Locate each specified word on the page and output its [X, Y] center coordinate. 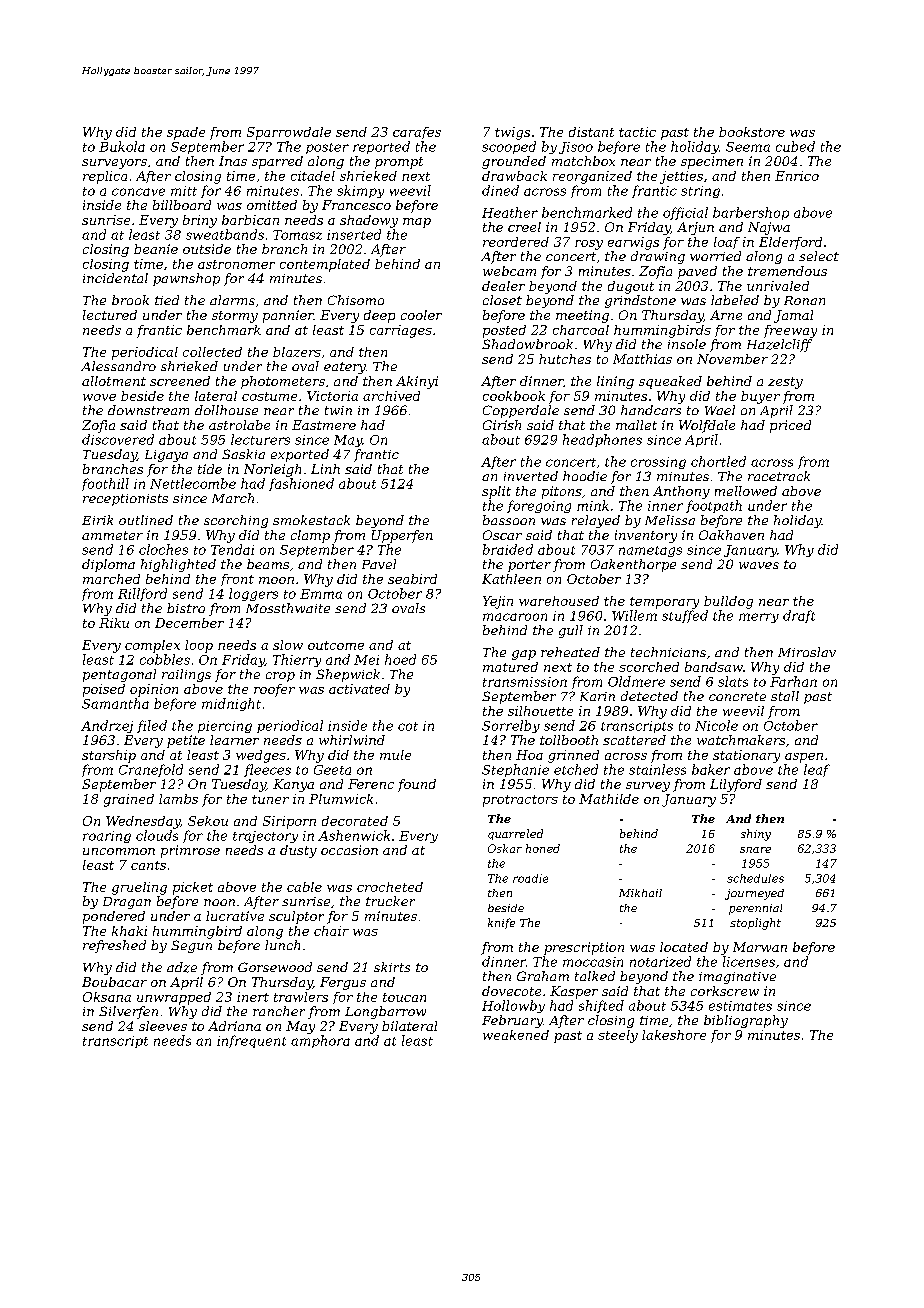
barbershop [751, 213]
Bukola [122, 146]
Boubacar [114, 982]
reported [381, 147]
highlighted [178, 565]
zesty [785, 383]
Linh [325, 469]
